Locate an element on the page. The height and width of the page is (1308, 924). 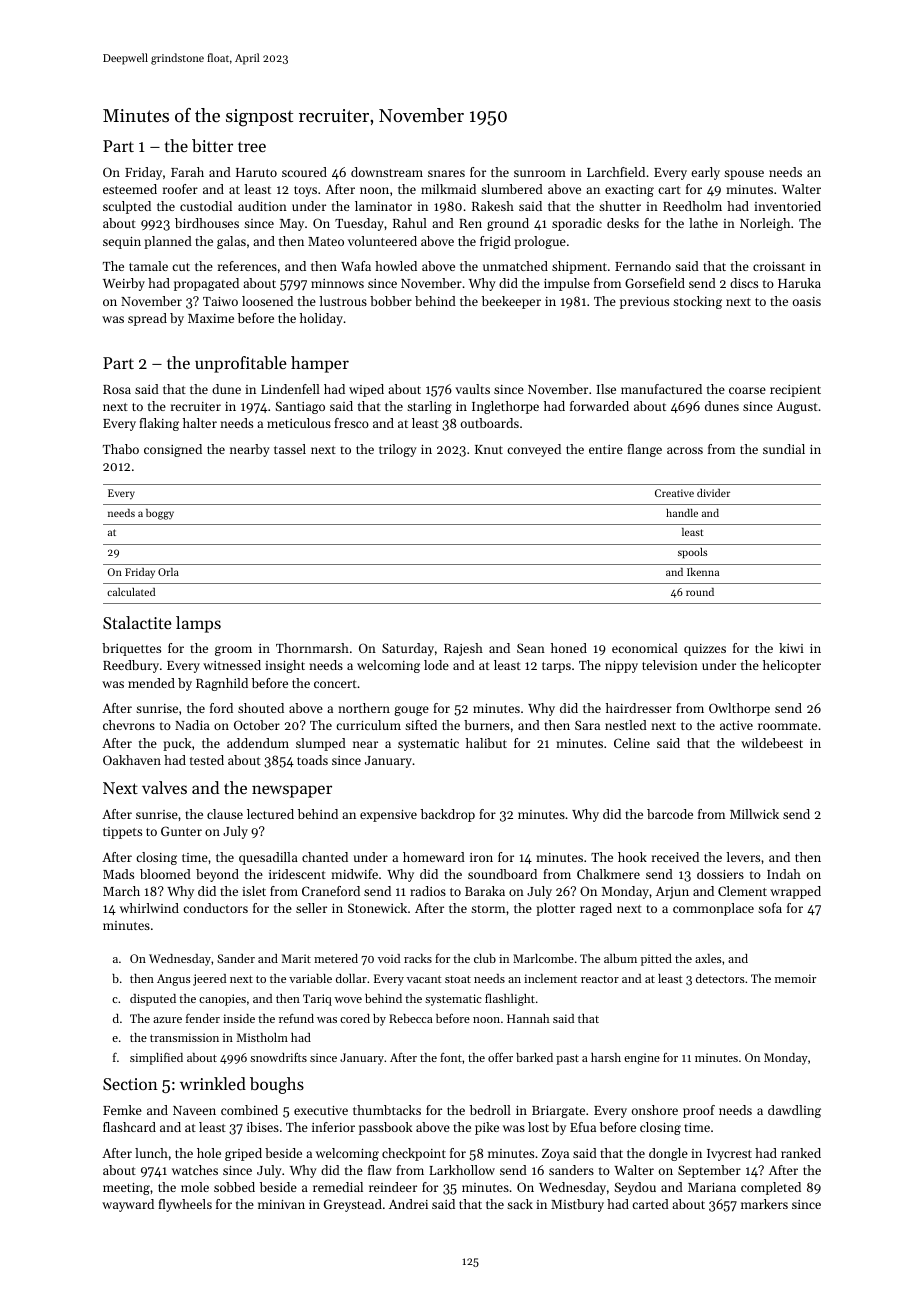
downstream is located at coordinates (387, 172).
